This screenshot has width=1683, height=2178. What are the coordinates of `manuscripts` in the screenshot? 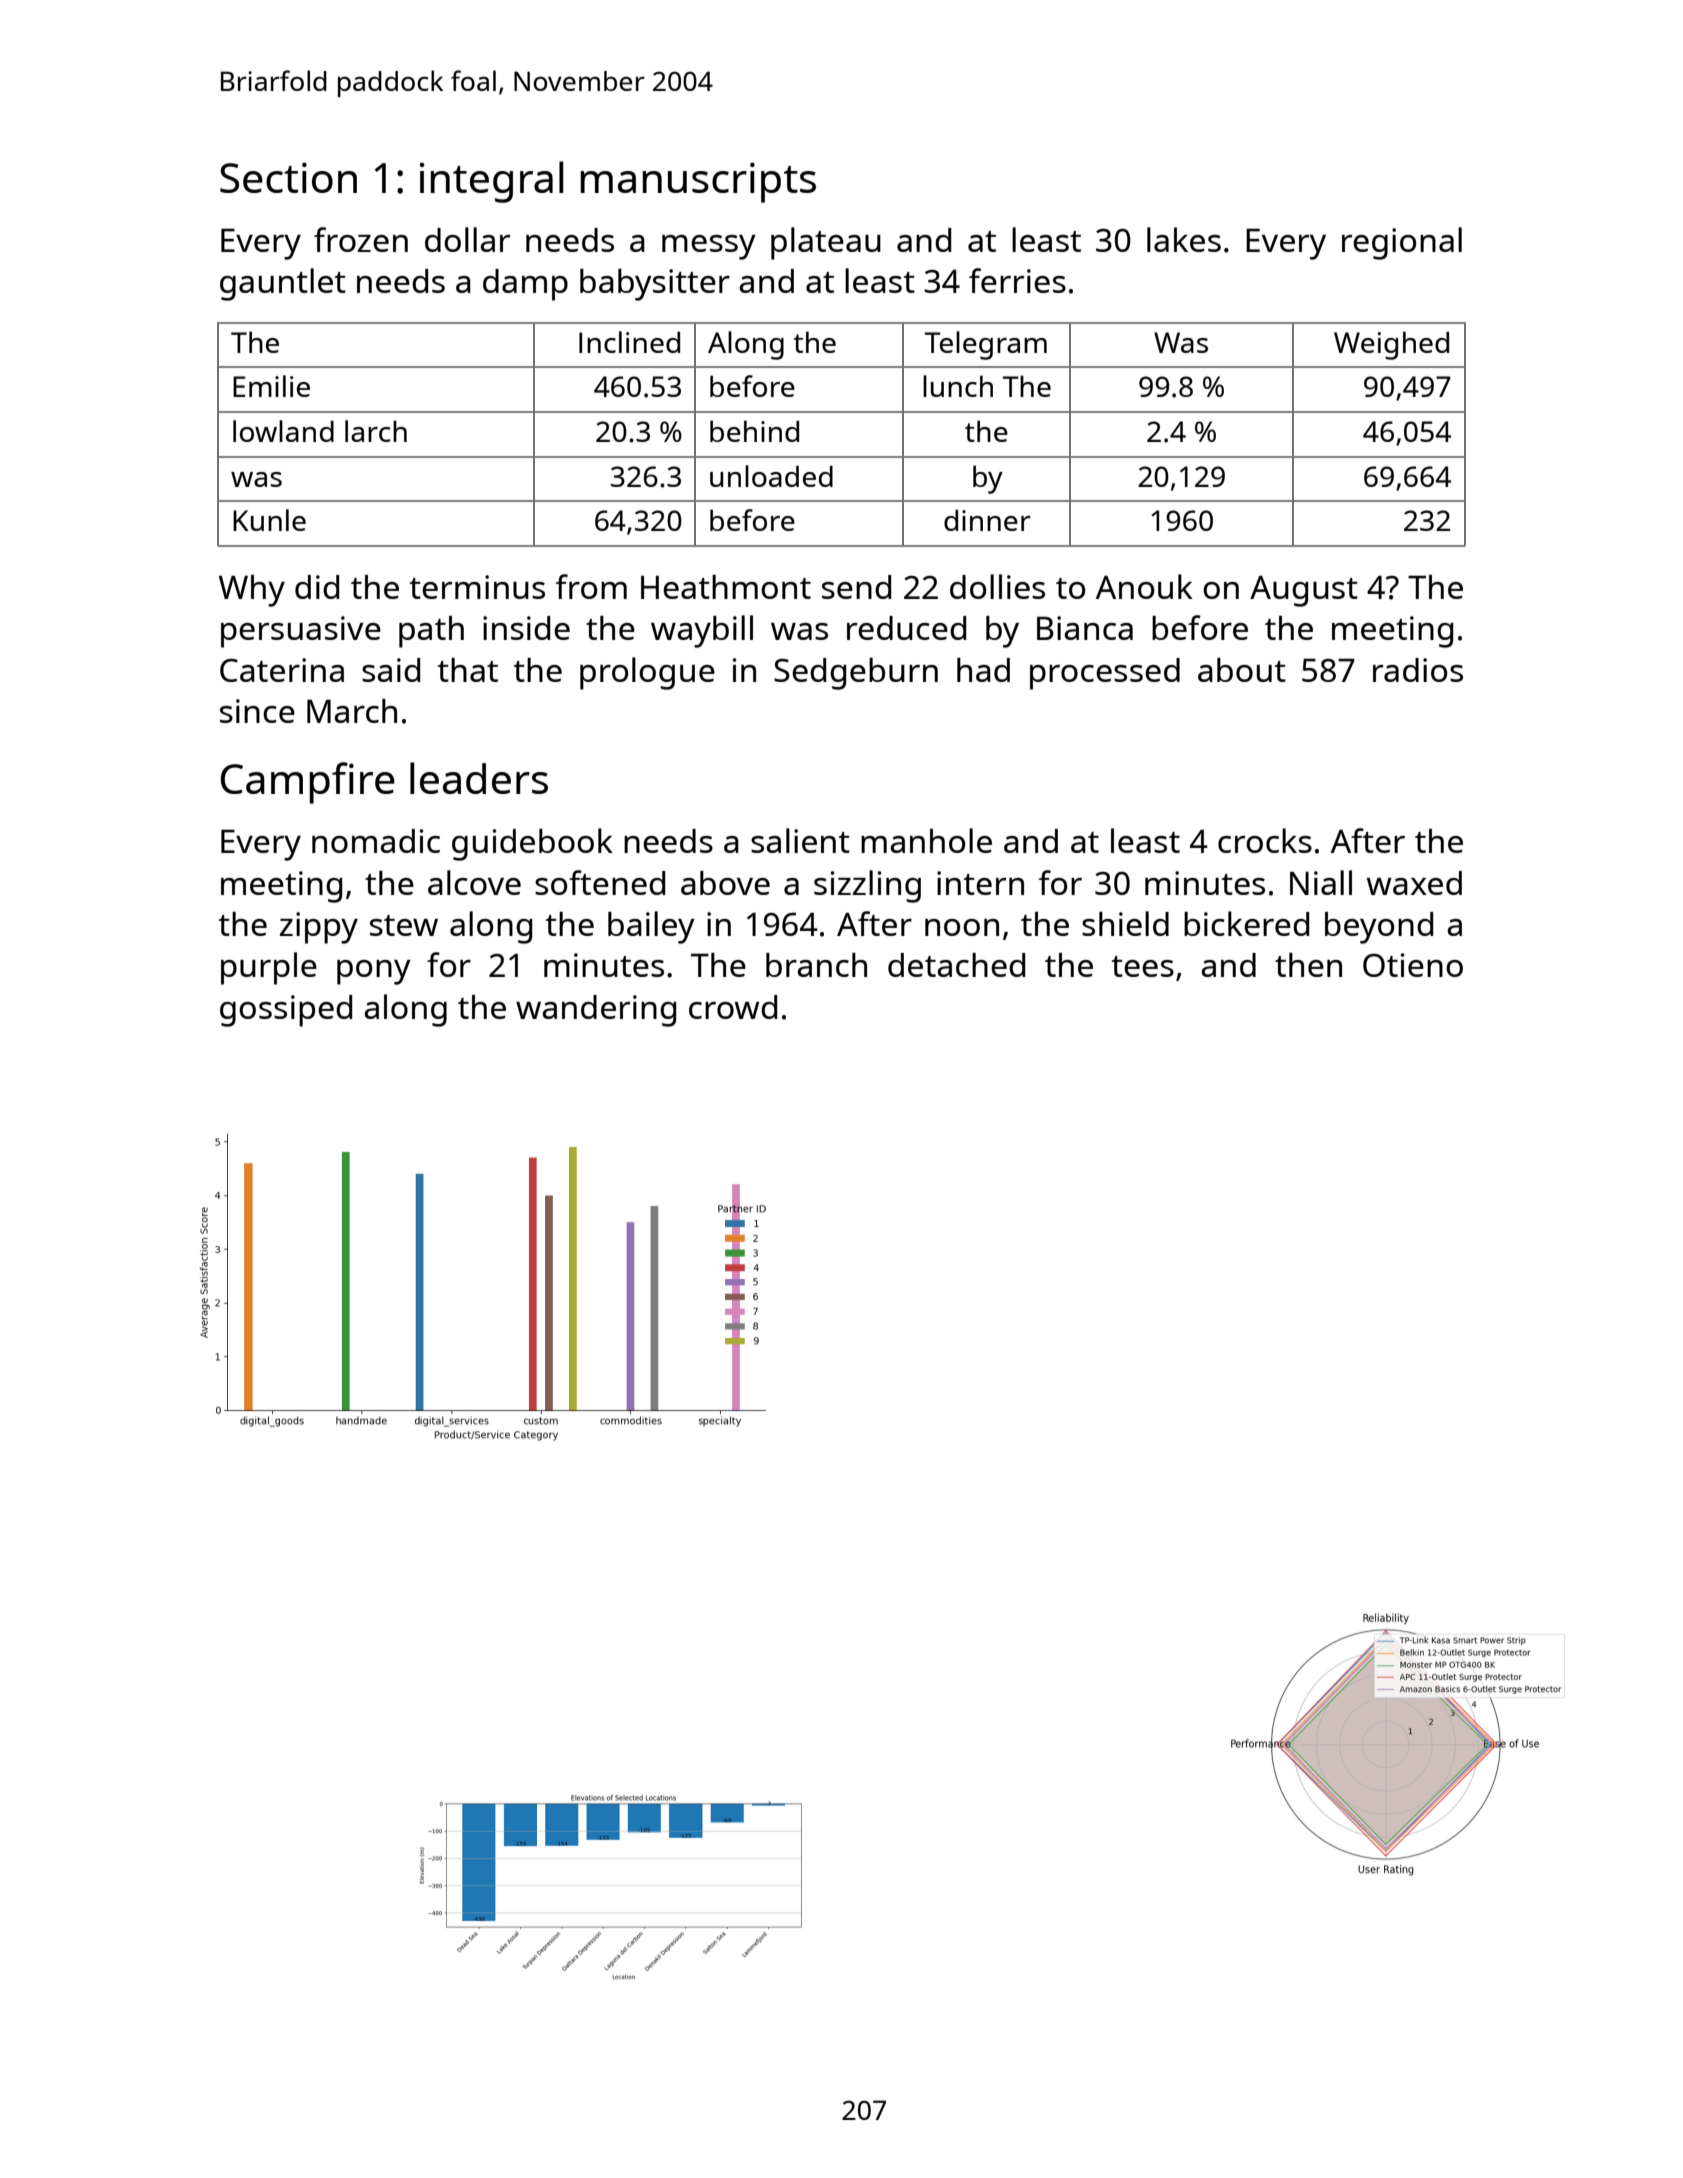 It's located at (698, 182).
